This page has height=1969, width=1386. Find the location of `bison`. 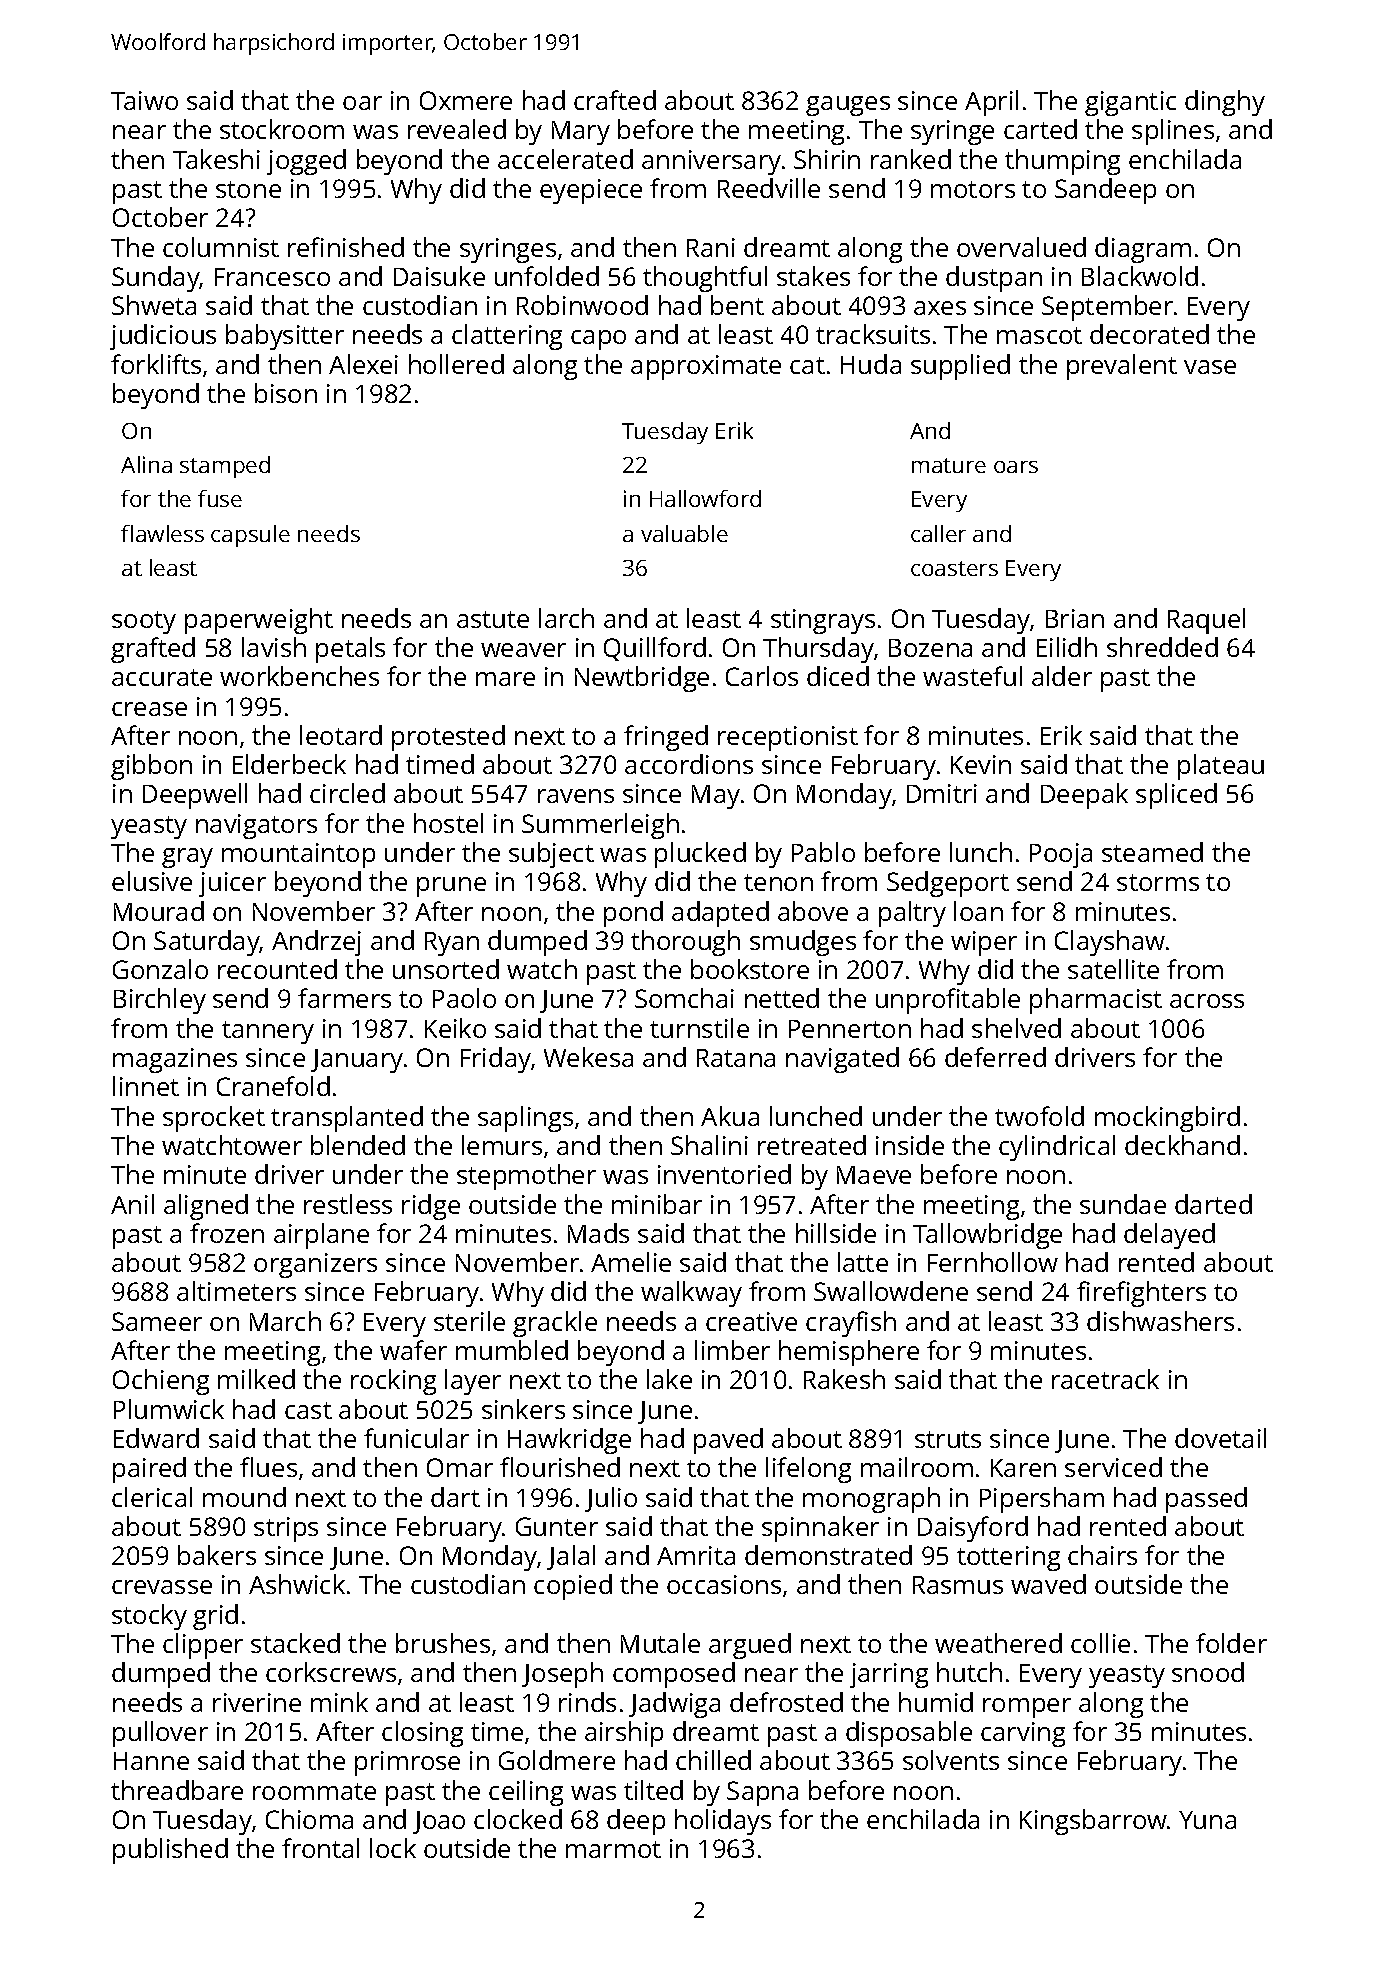

bison is located at coordinates (286, 393).
